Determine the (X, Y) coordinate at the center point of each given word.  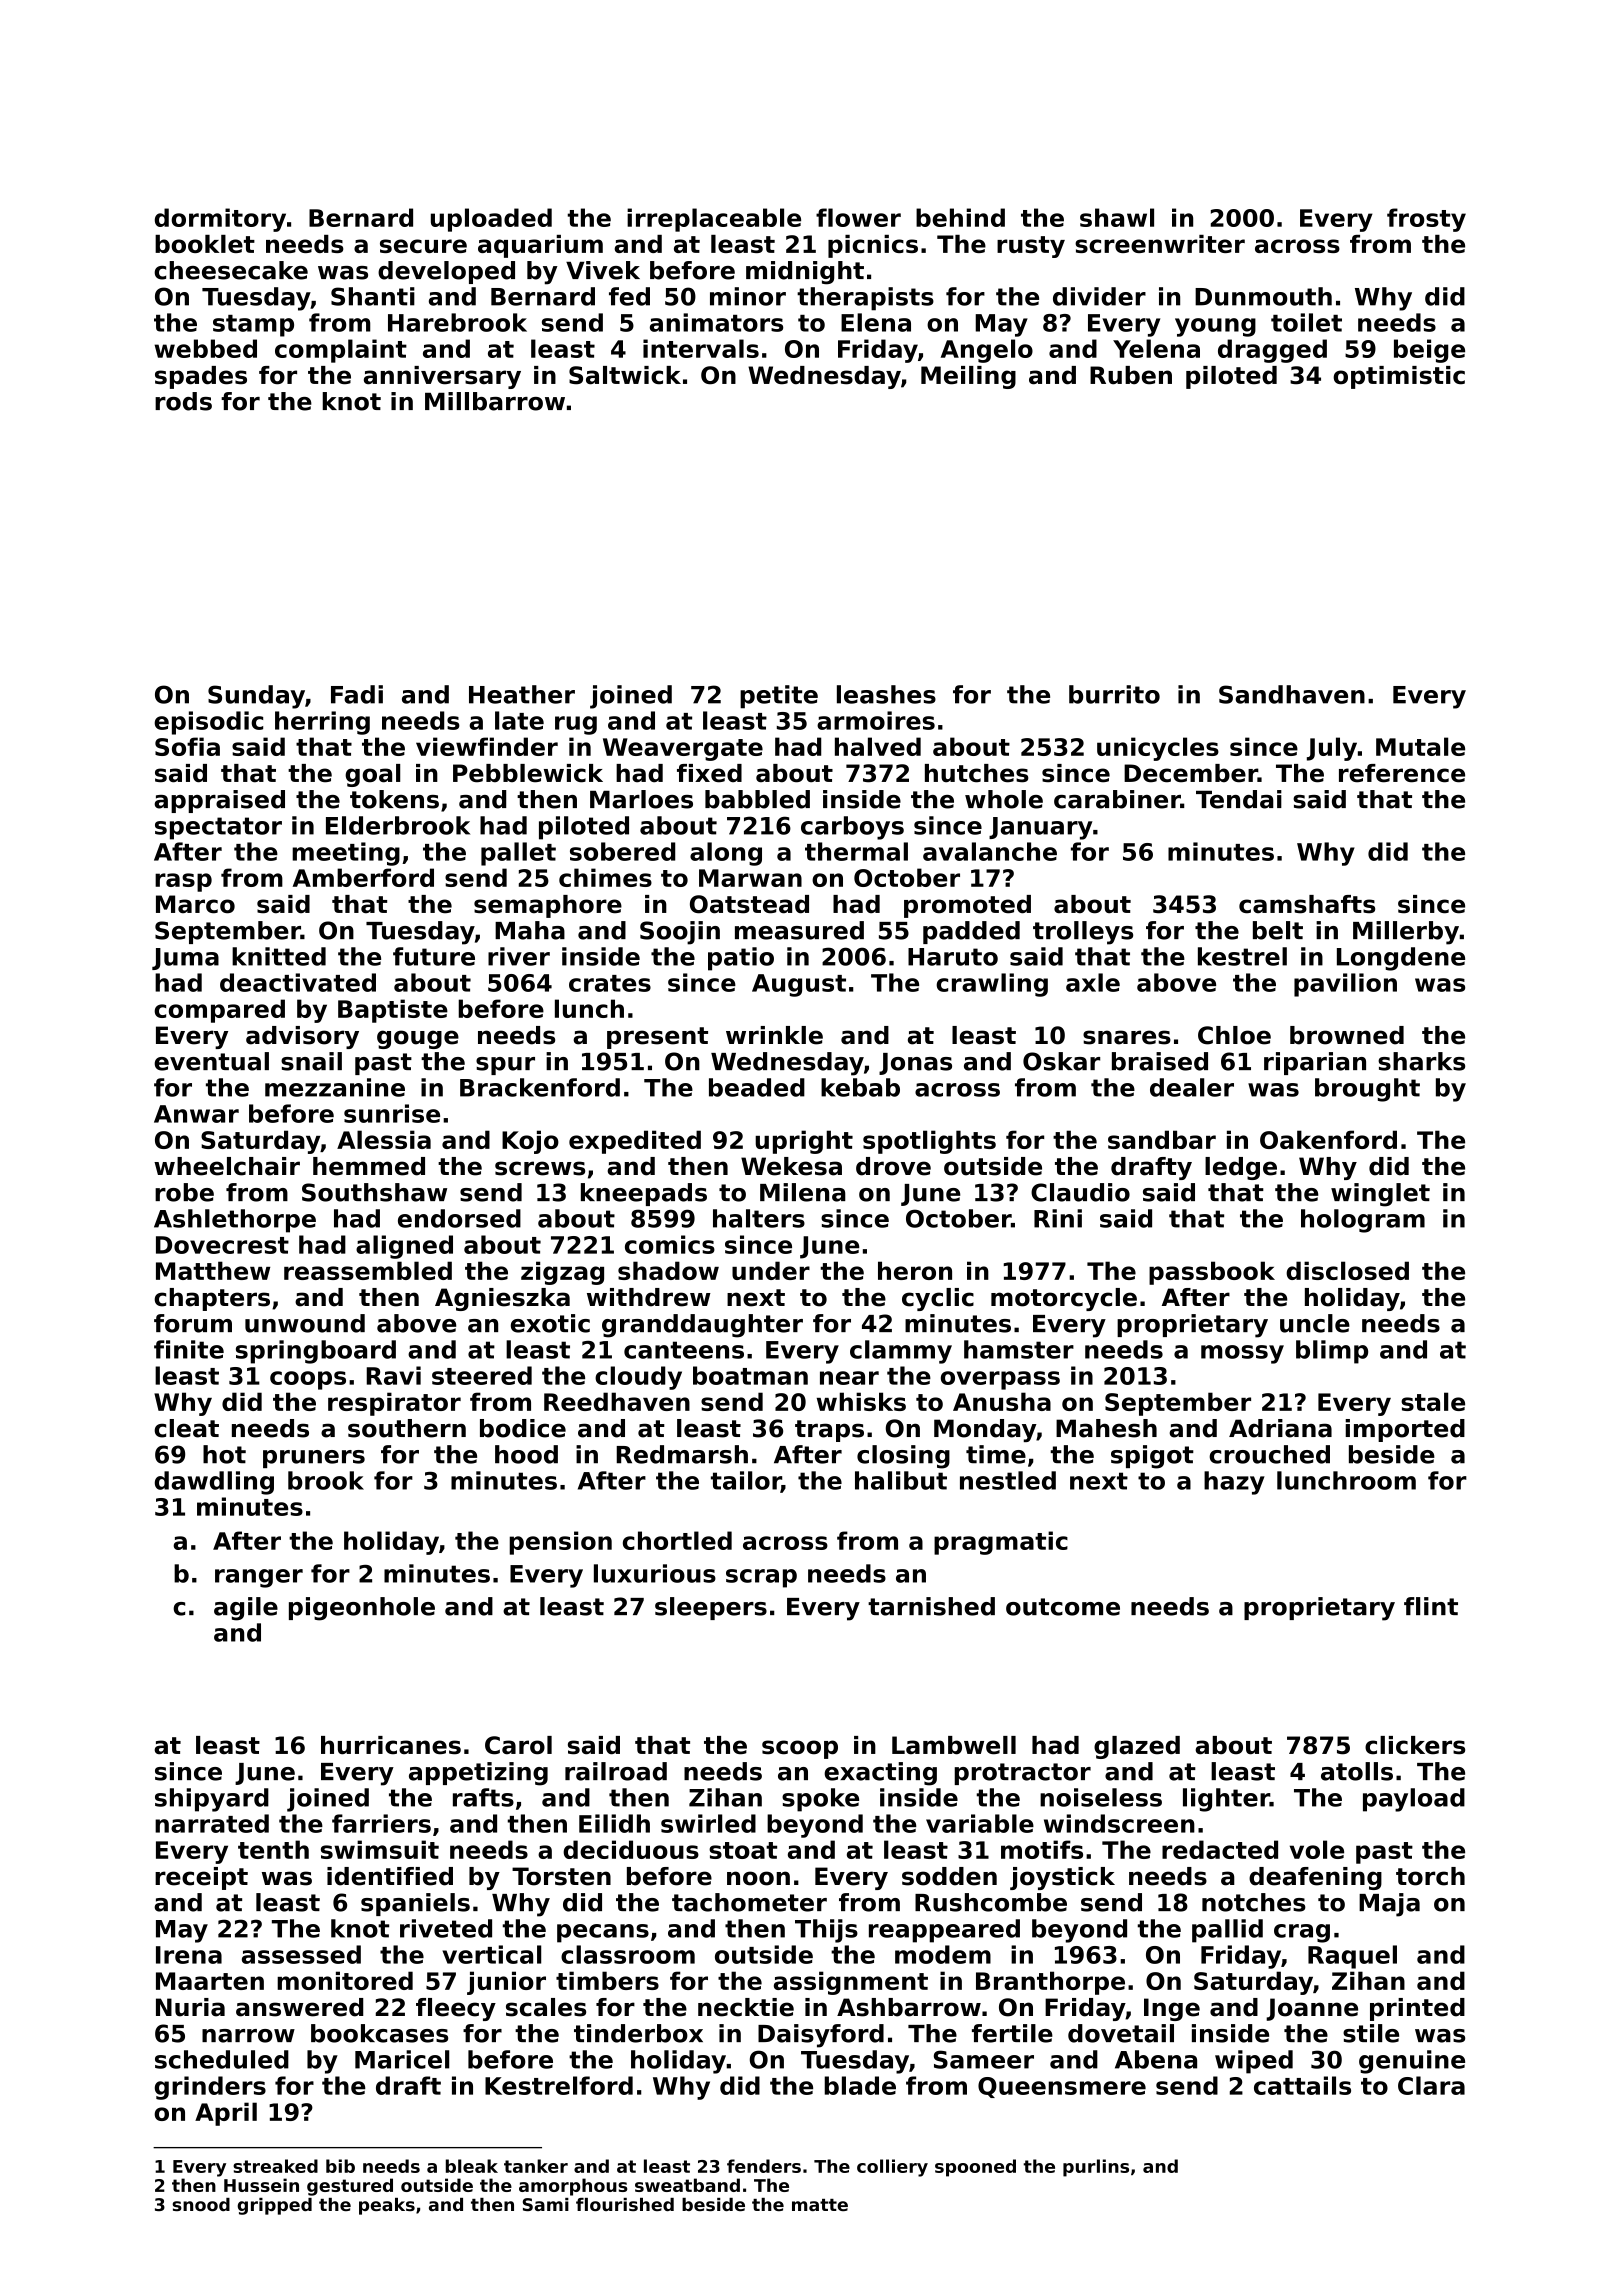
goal (372, 775)
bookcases (379, 2033)
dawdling (214, 1483)
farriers (381, 1823)
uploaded (491, 220)
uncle (1315, 1323)
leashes (886, 694)
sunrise (392, 1113)
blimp (1332, 1352)
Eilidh (614, 1823)
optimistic (1399, 377)
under (771, 1270)
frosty (1426, 220)
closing (903, 1457)
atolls (1357, 1771)
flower (858, 217)
